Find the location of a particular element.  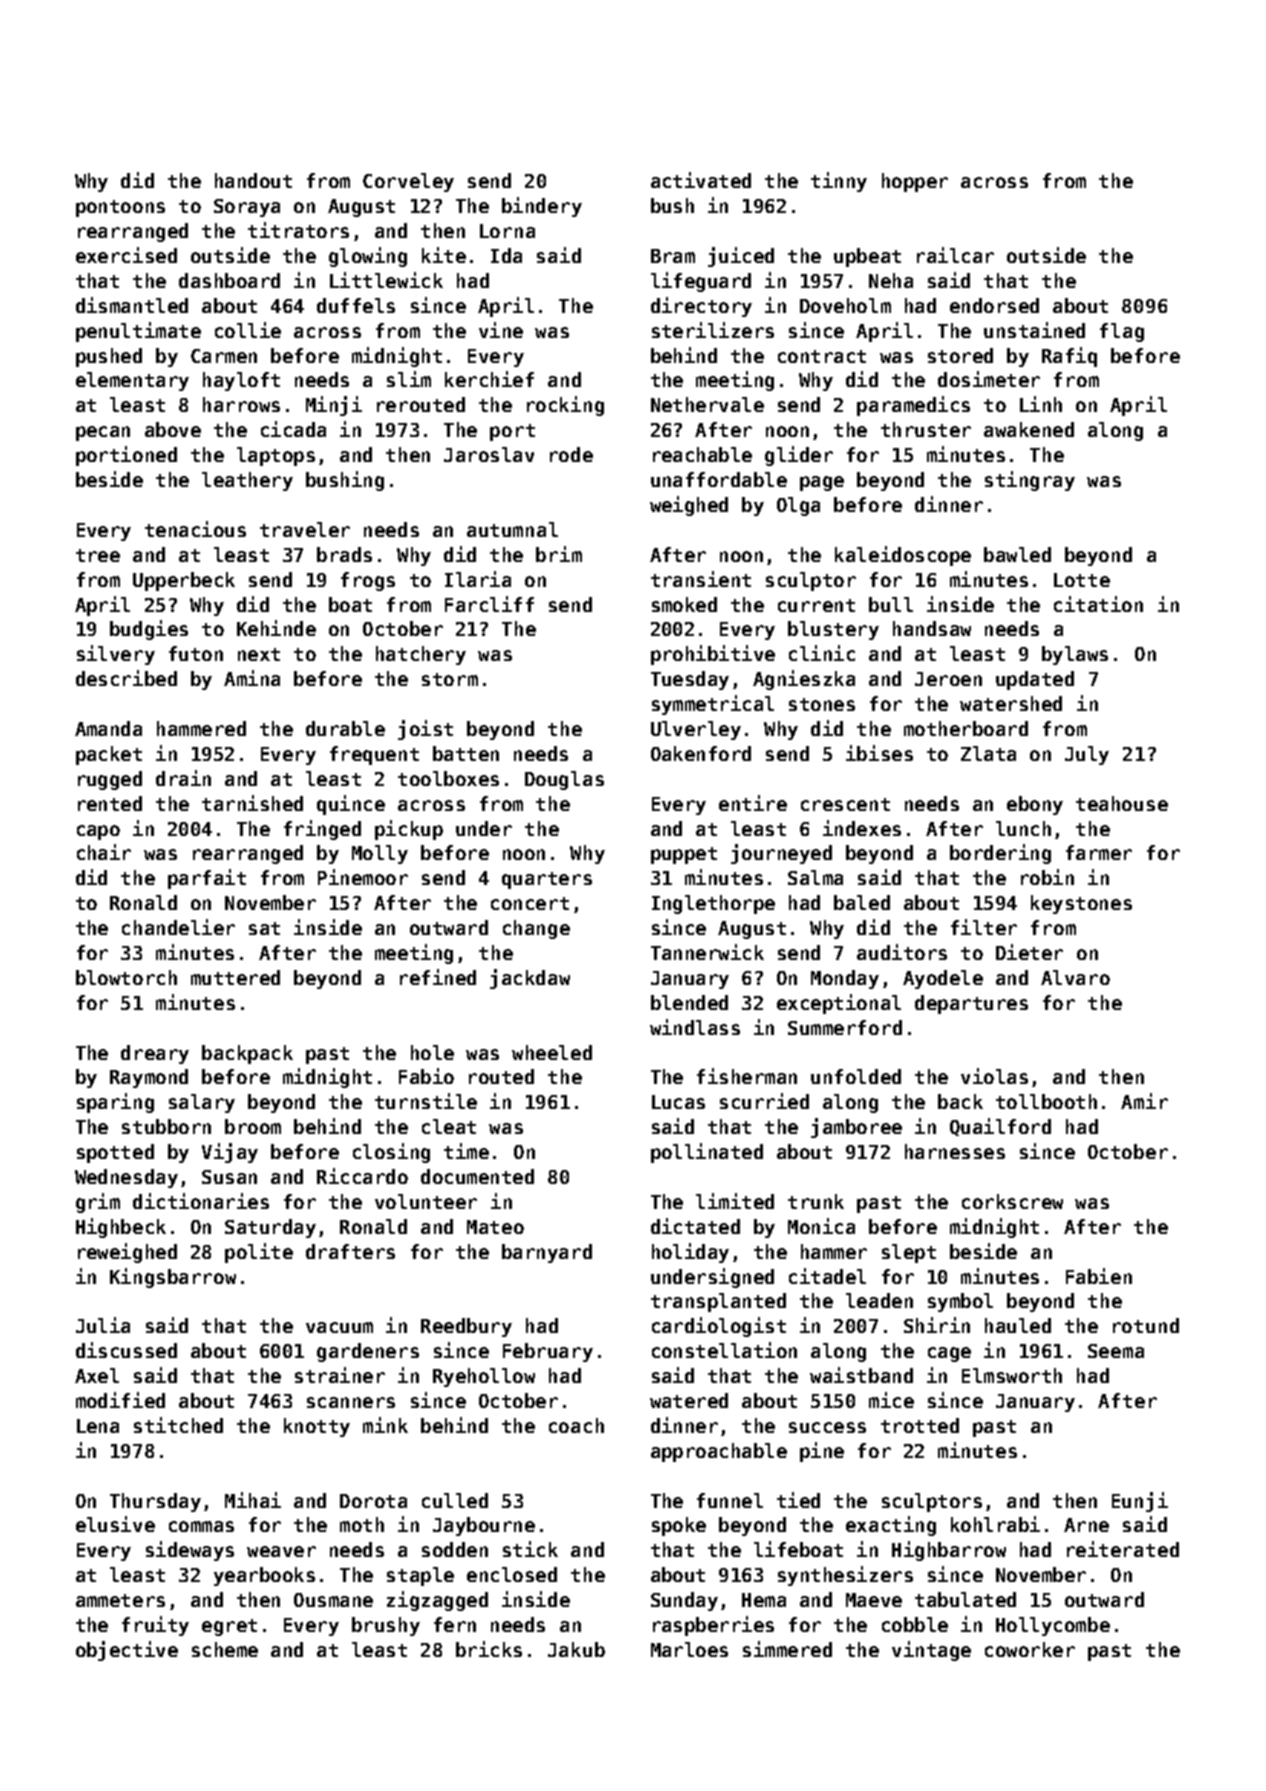

July is located at coordinates (1087, 755).
